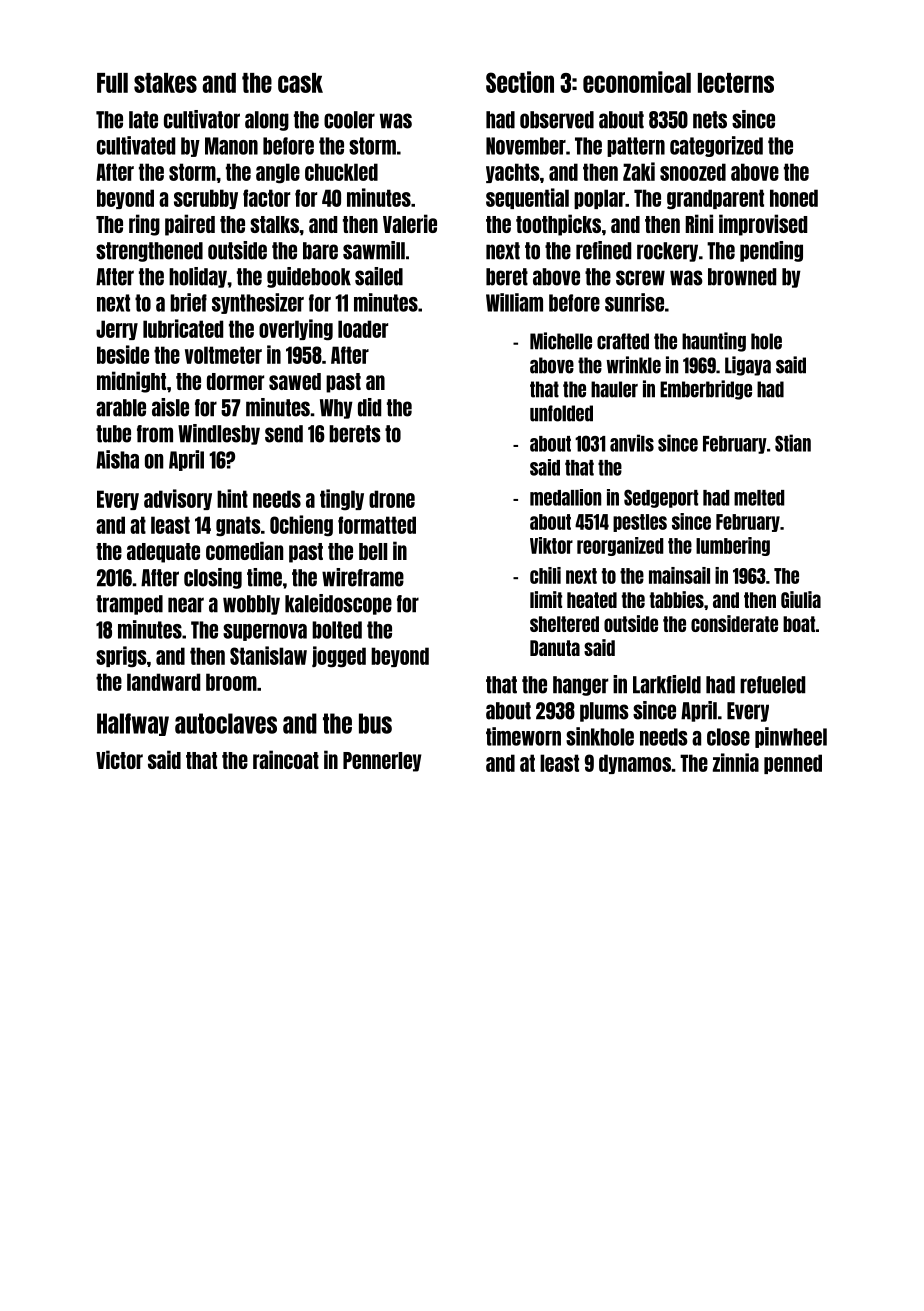  Describe the element at coordinates (119, 759) in the screenshot. I see `Victor` at that location.
